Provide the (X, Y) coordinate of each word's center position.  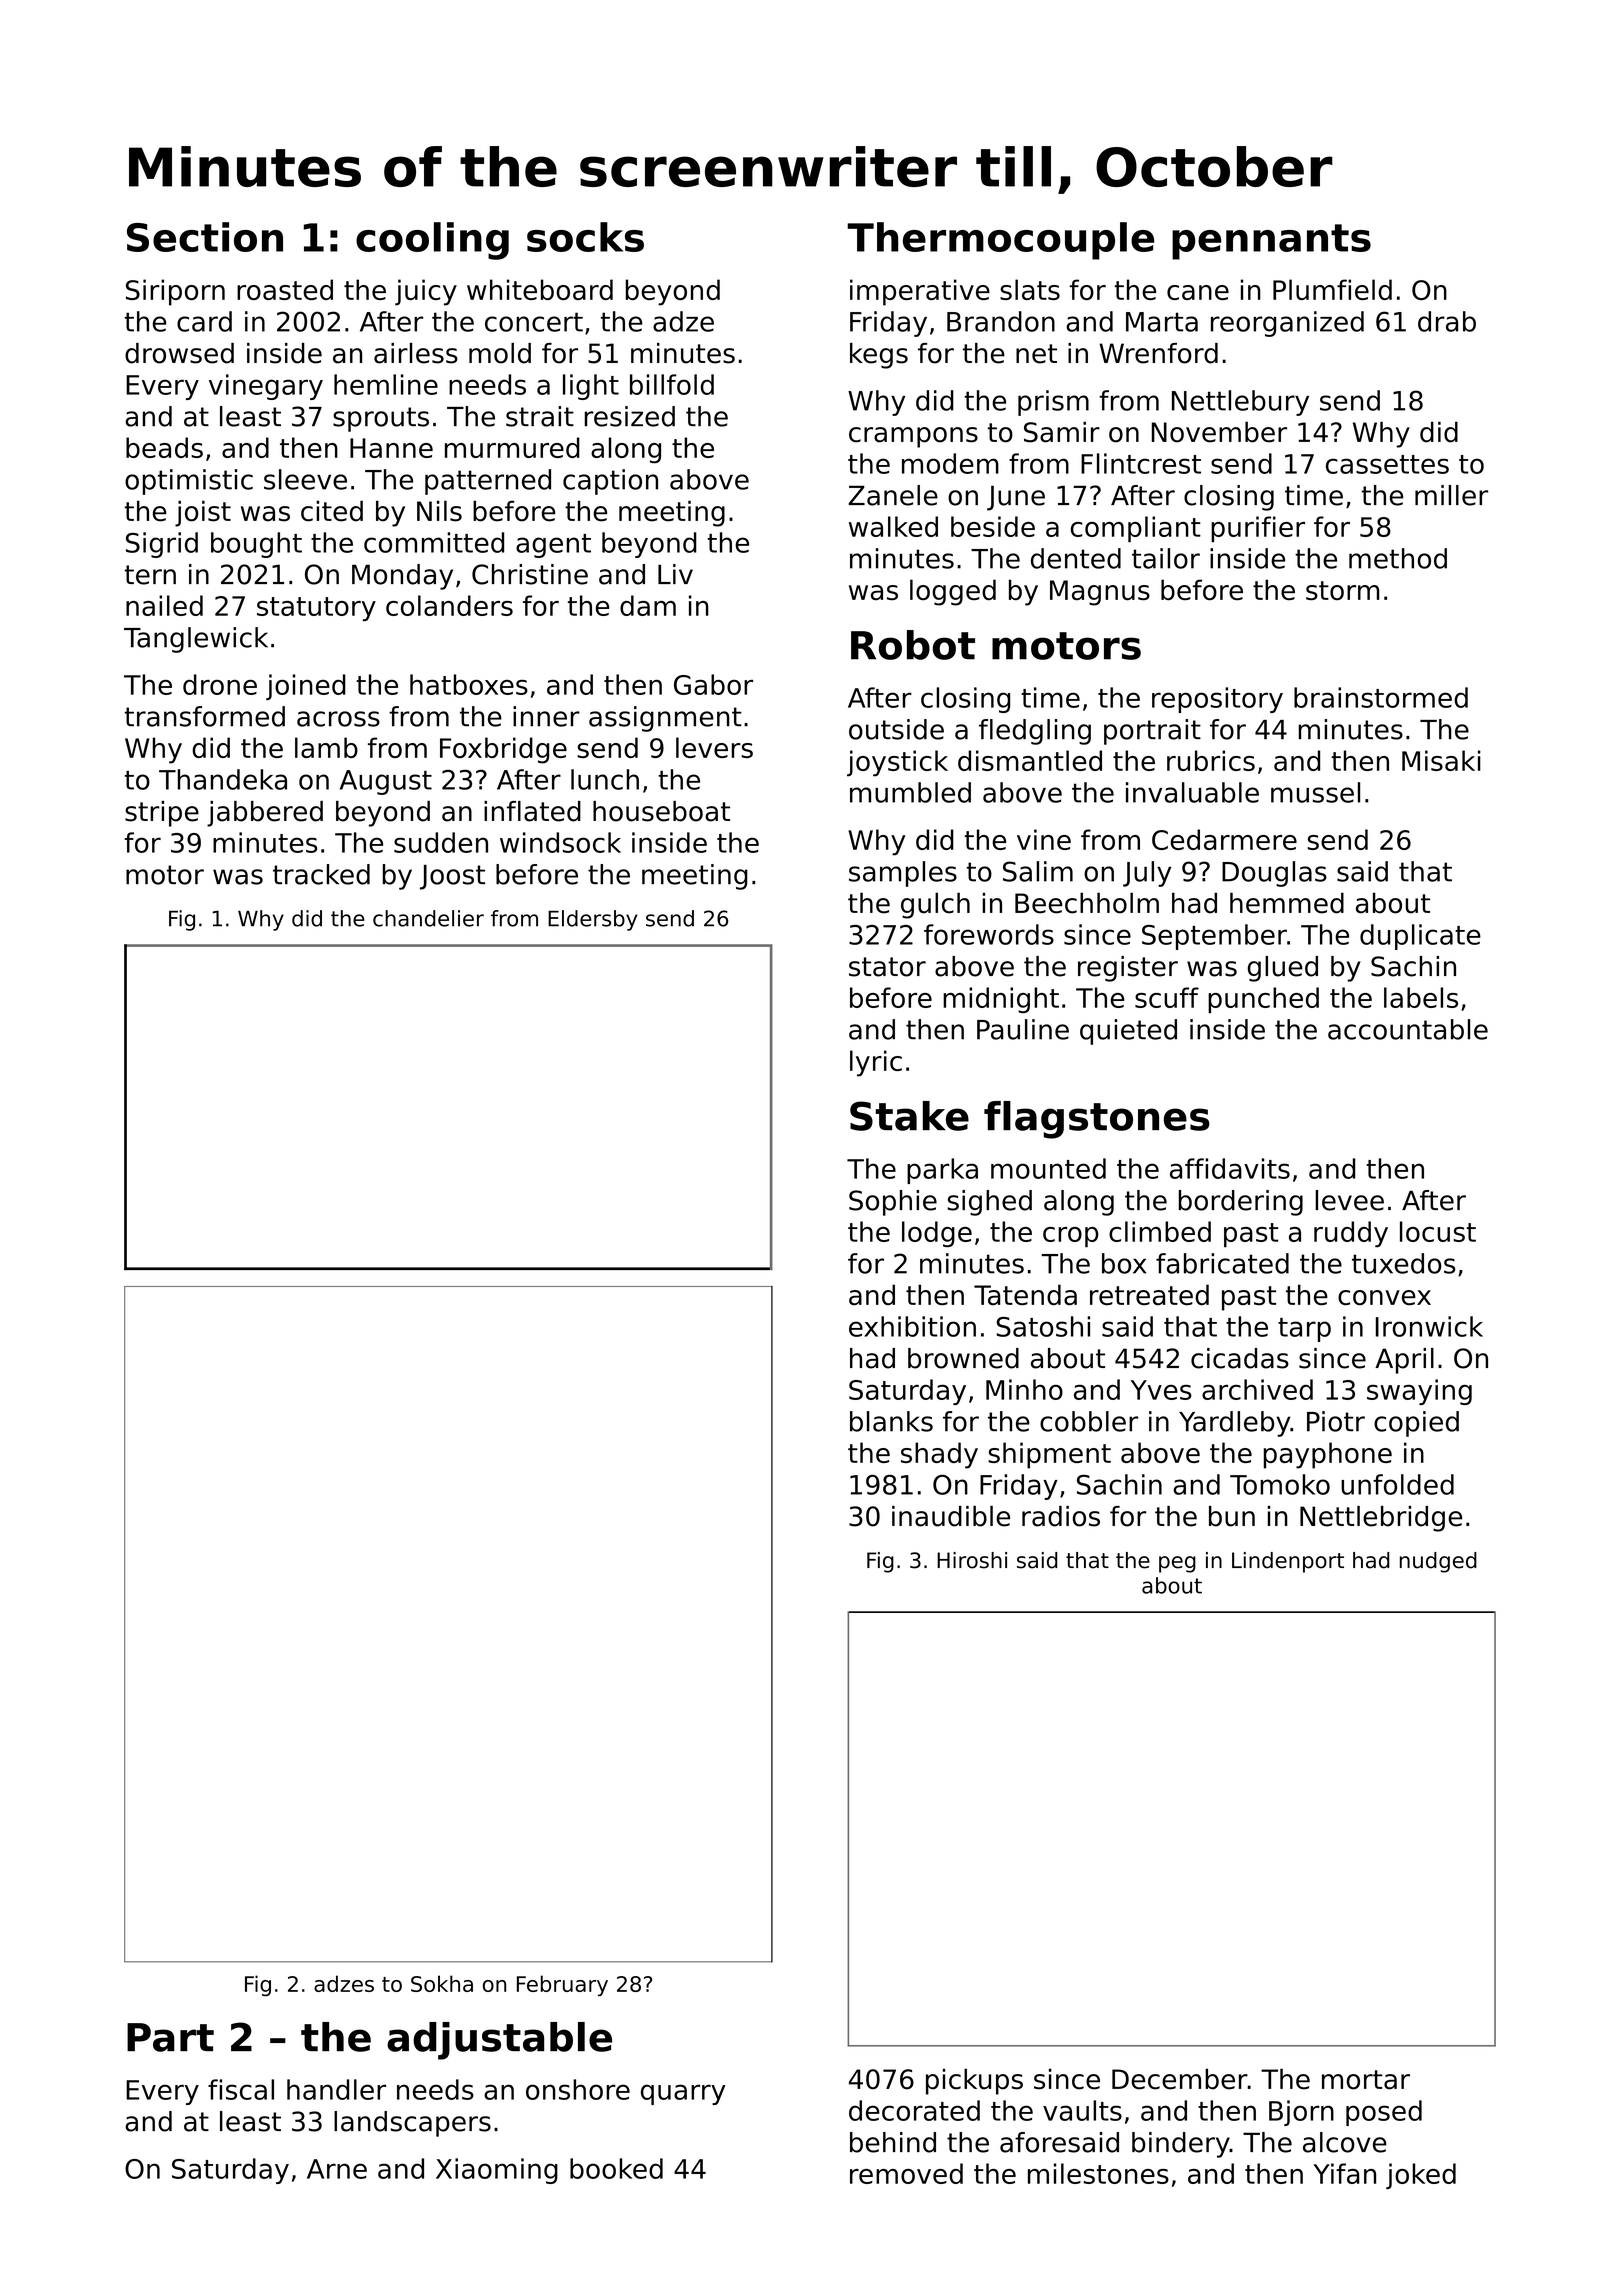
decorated (914, 2110)
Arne (337, 2169)
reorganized (1287, 324)
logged (953, 592)
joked (1421, 2176)
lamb (326, 747)
